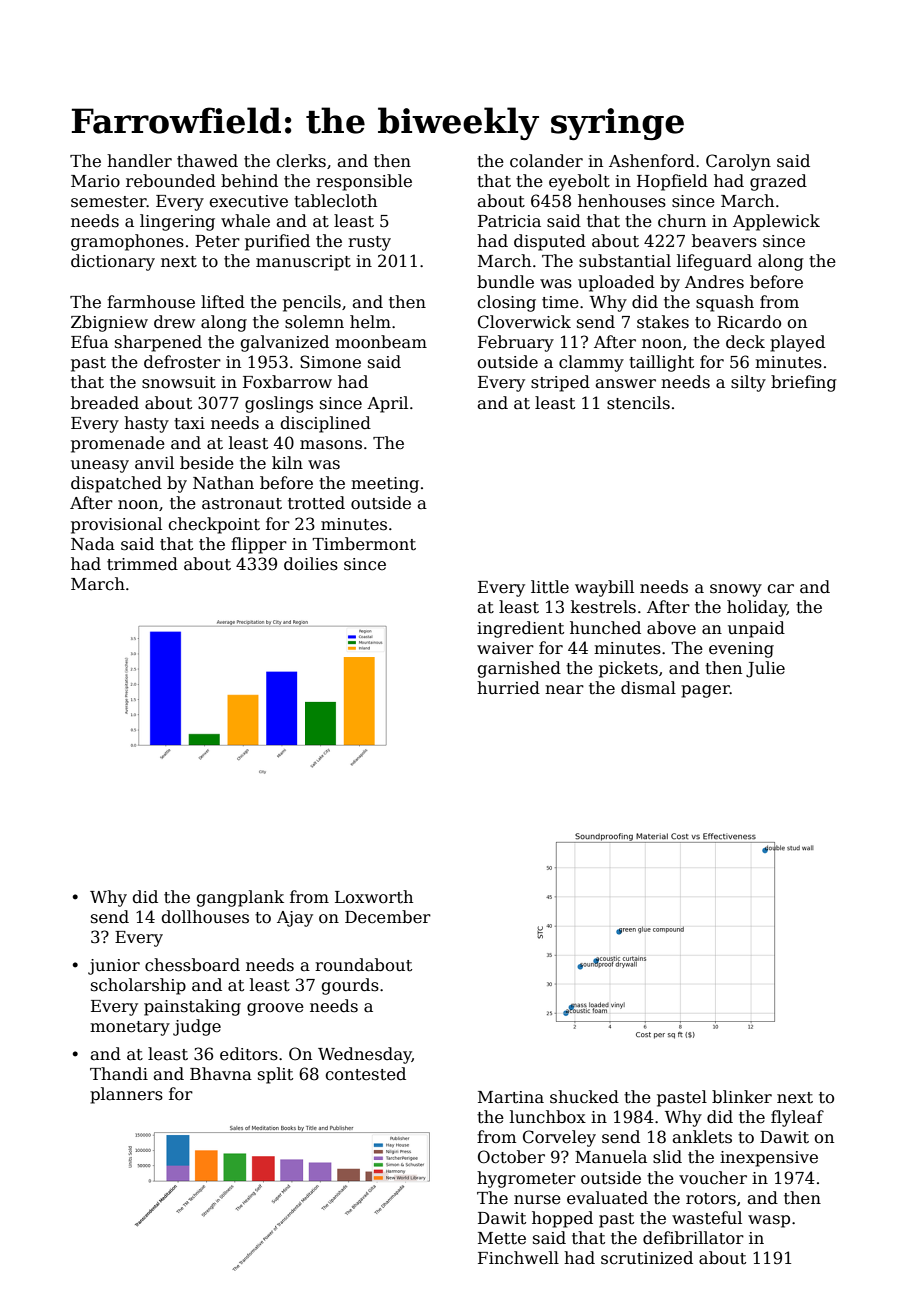 This screenshot has height=1316, width=908. I want to click on near, so click(564, 690).
